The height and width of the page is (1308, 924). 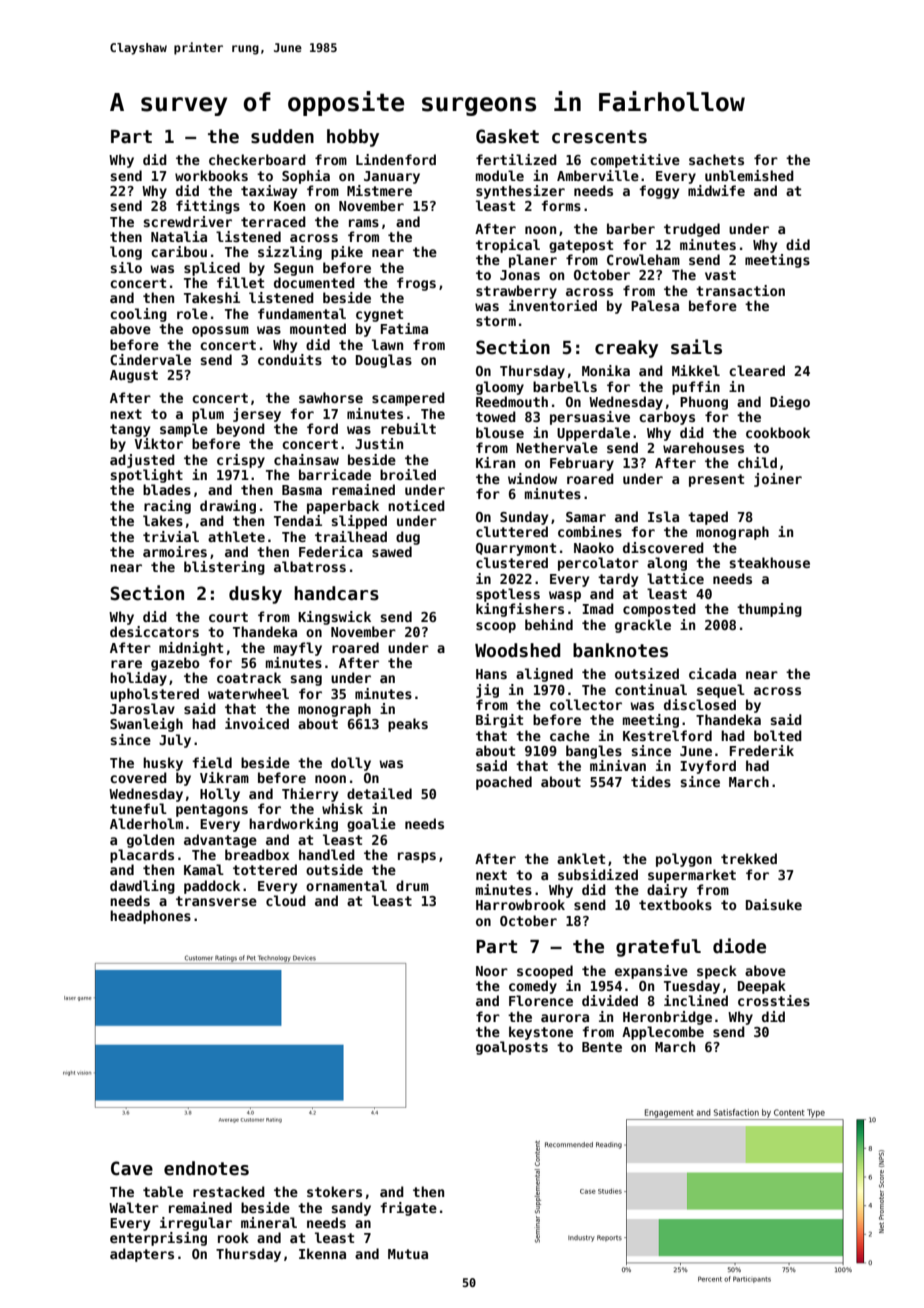 What do you see at coordinates (408, 1254) in the page?
I see `Mutua` at bounding box center [408, 1254].
